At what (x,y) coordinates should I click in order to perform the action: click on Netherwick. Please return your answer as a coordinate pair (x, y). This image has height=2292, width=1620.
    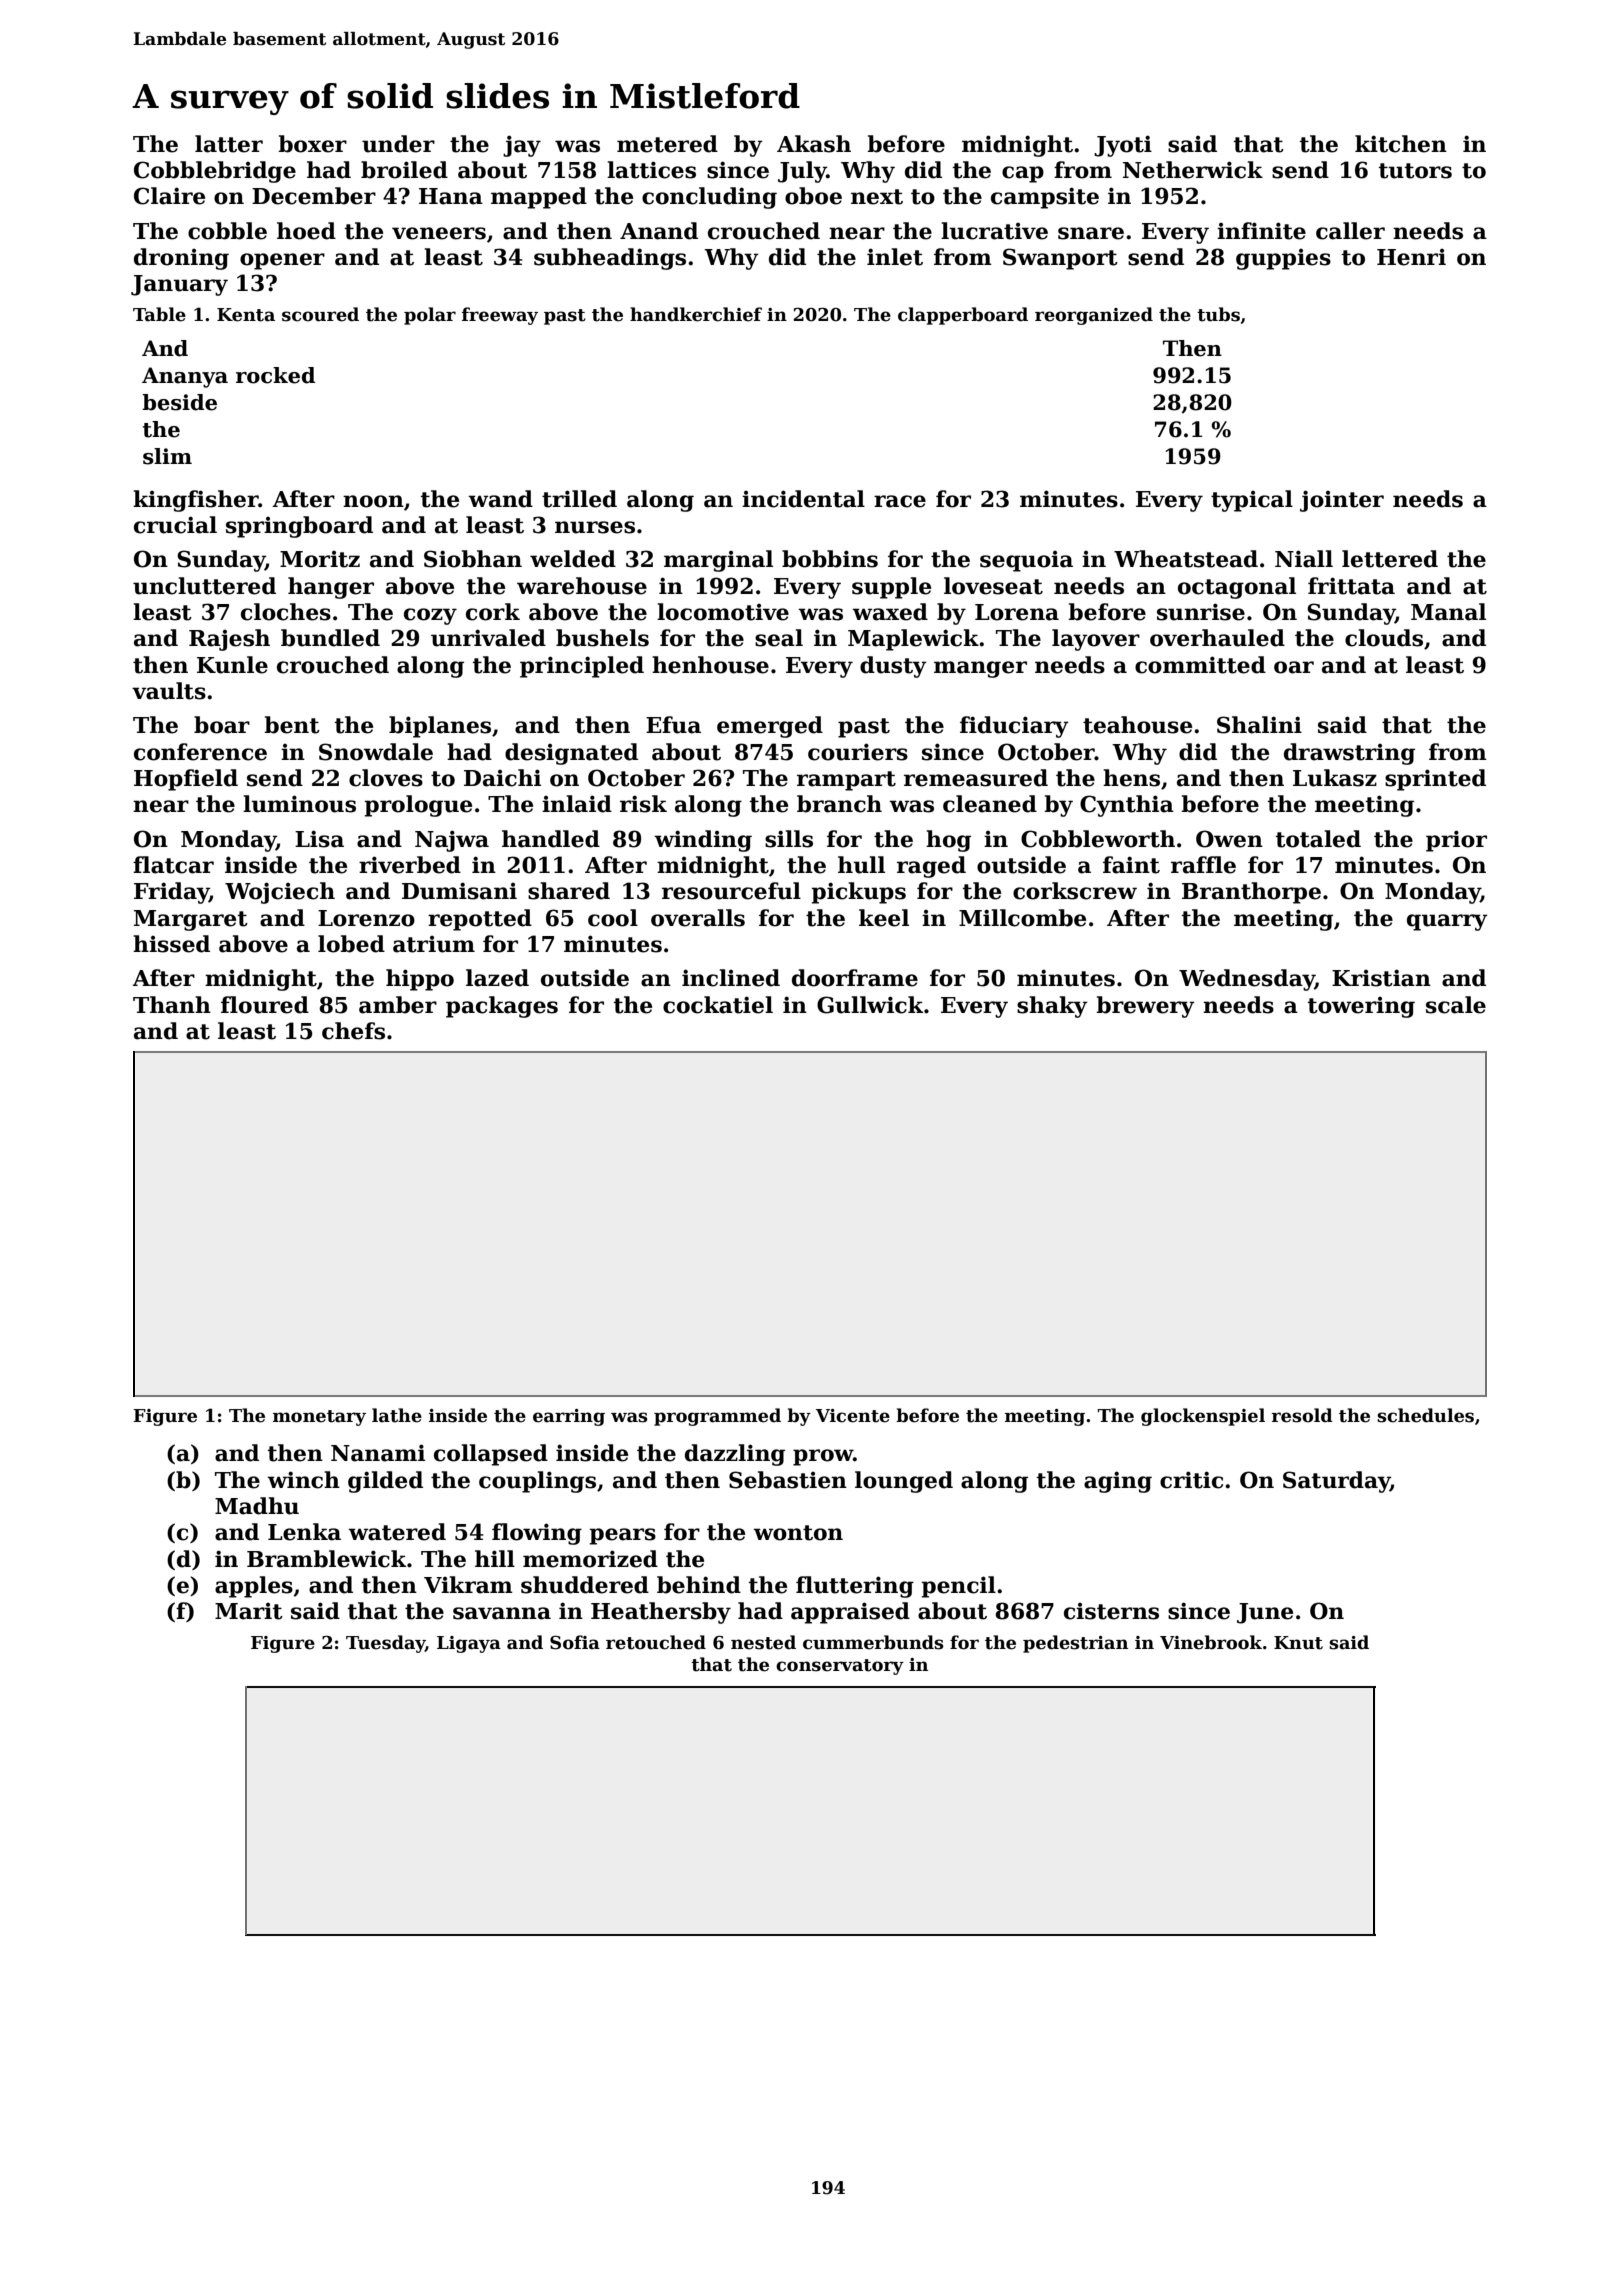
    Looking at the image, I should click on (1193, 170).
